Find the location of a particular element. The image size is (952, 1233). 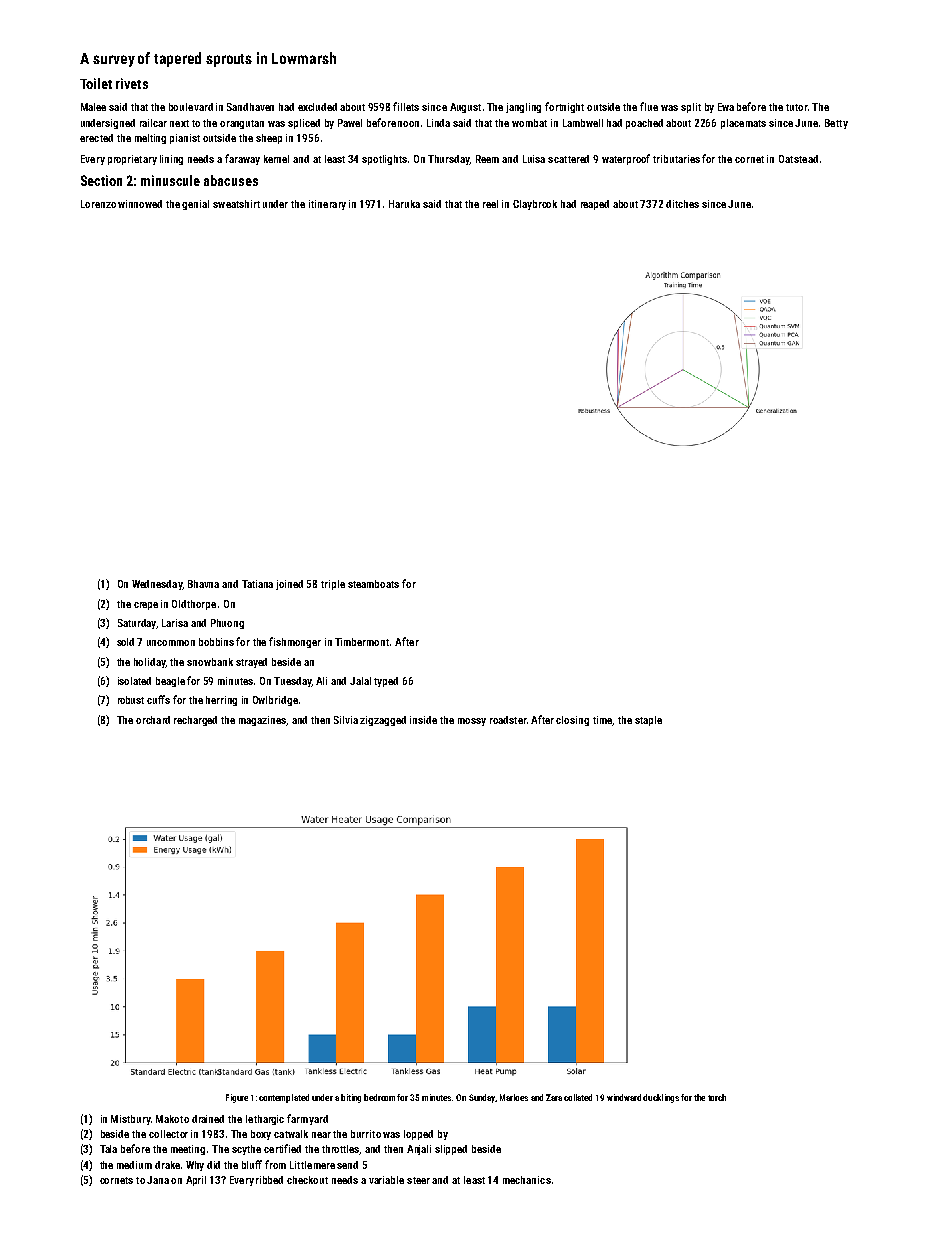

reel is located at coordinates (490, 204).
